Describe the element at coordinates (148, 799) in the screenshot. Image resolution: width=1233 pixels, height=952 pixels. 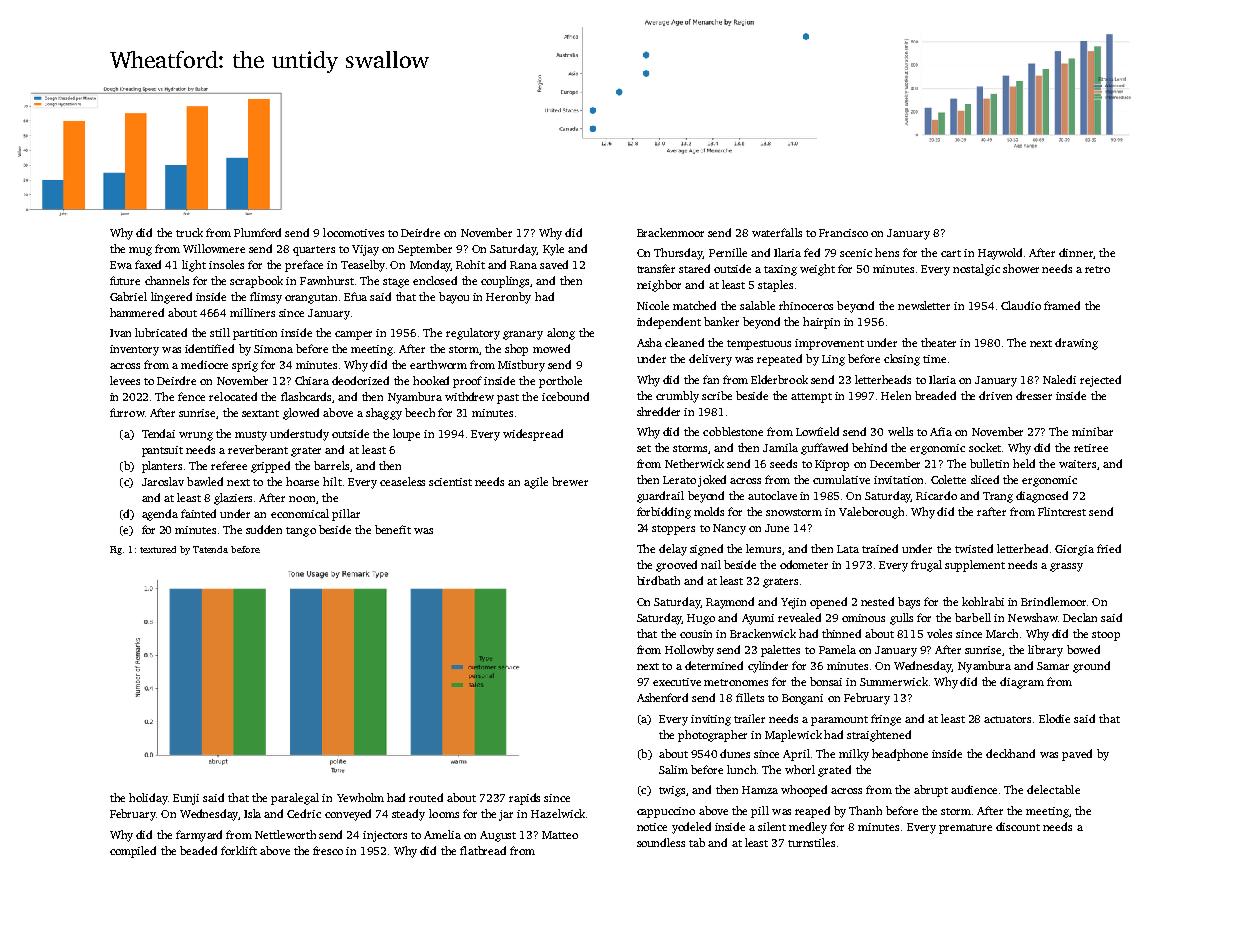
I see `holiday` at that location.
